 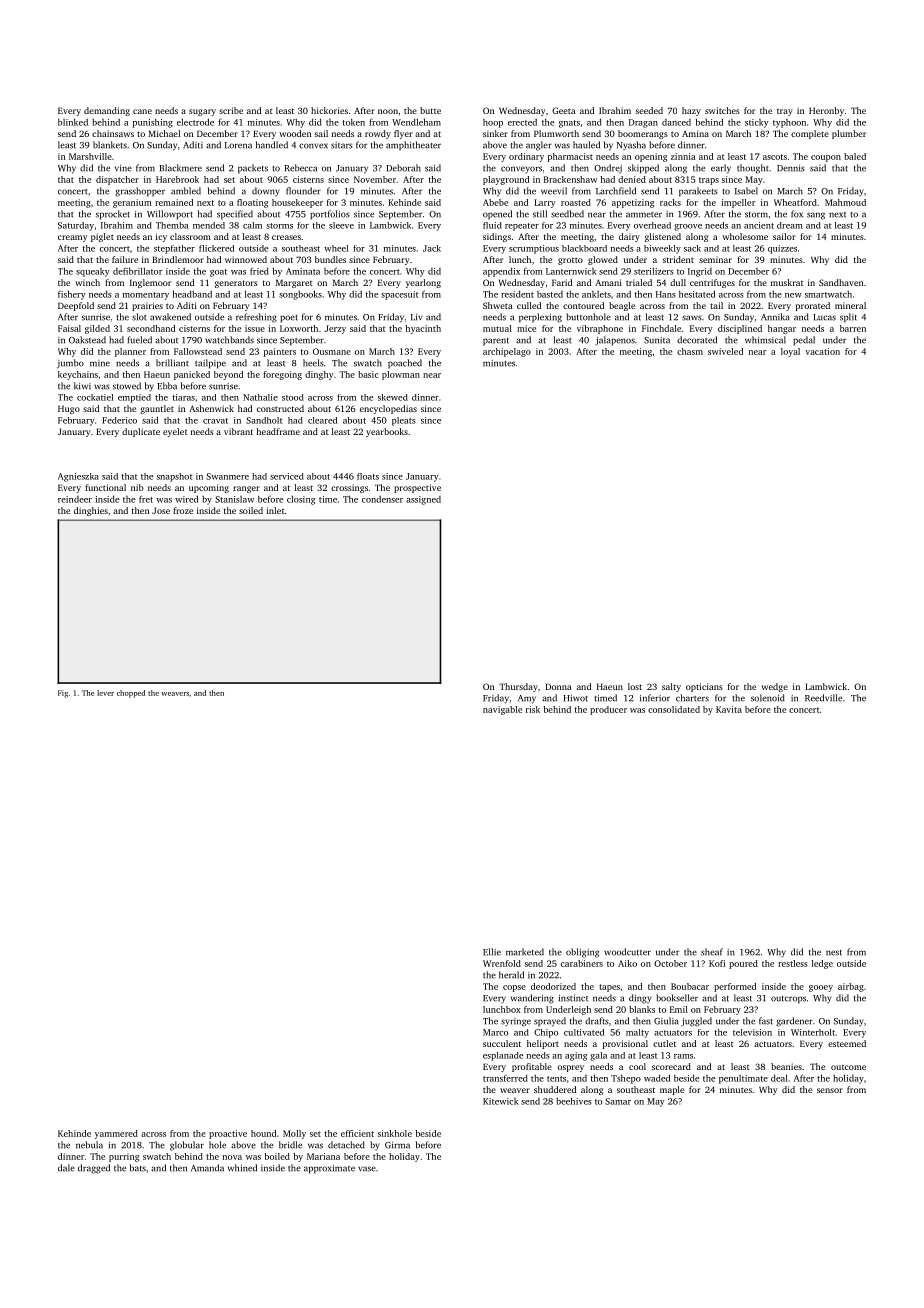 I want to click on chopped, so click(x=131, y=694).
